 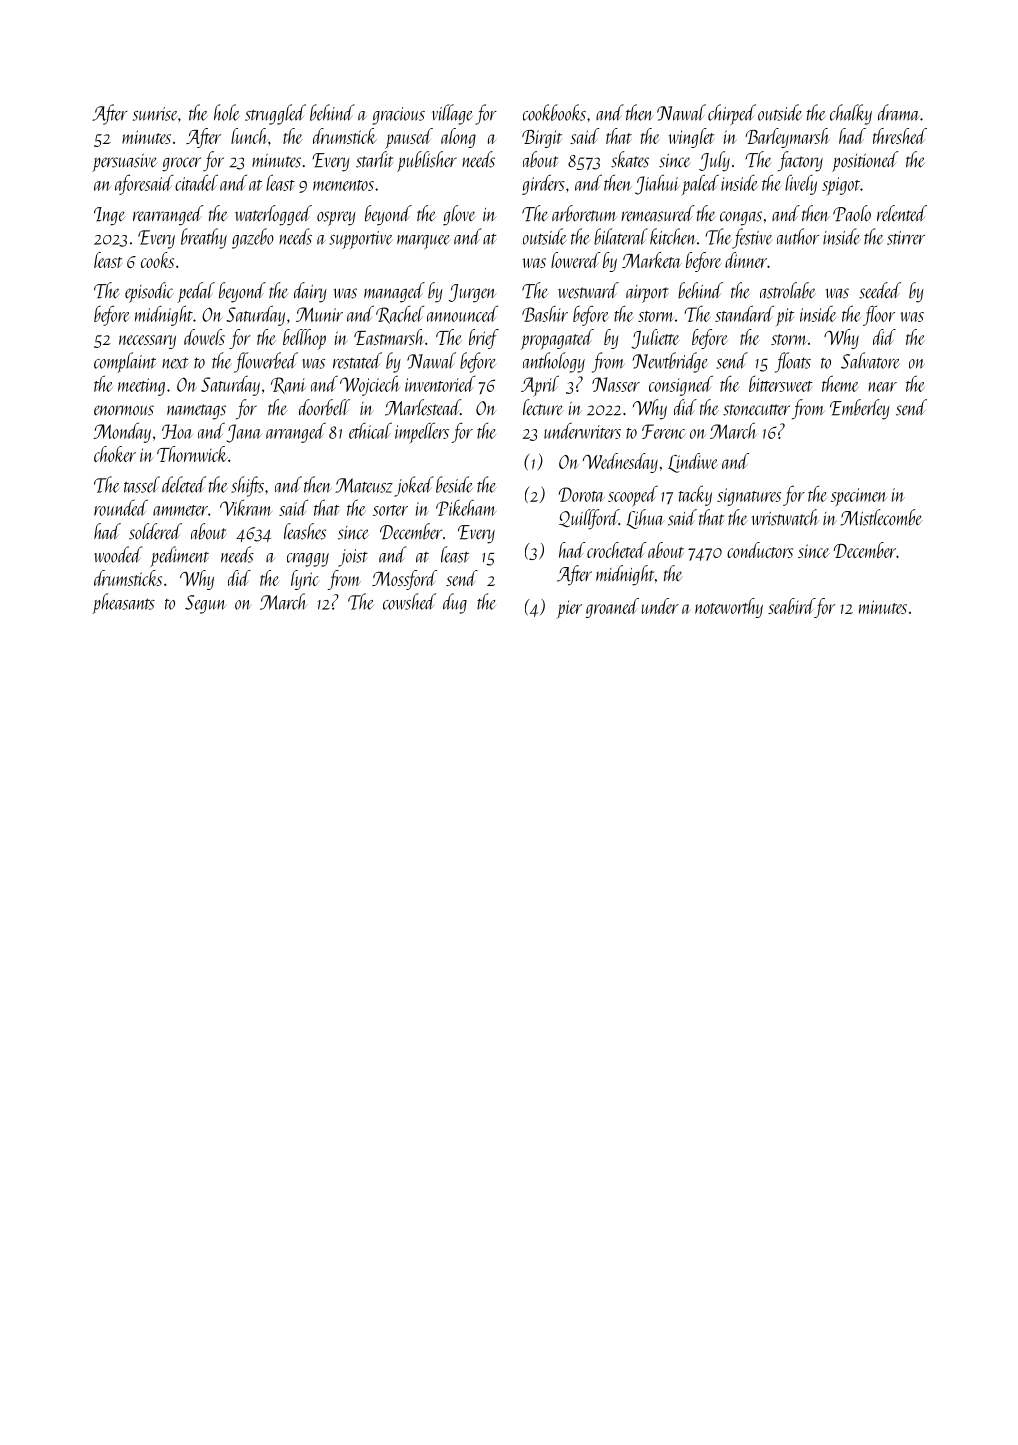 What do you see at coordinates (554, 112) in the screenshot?
I see `cookbooks` at bounding box center [554, 112].
